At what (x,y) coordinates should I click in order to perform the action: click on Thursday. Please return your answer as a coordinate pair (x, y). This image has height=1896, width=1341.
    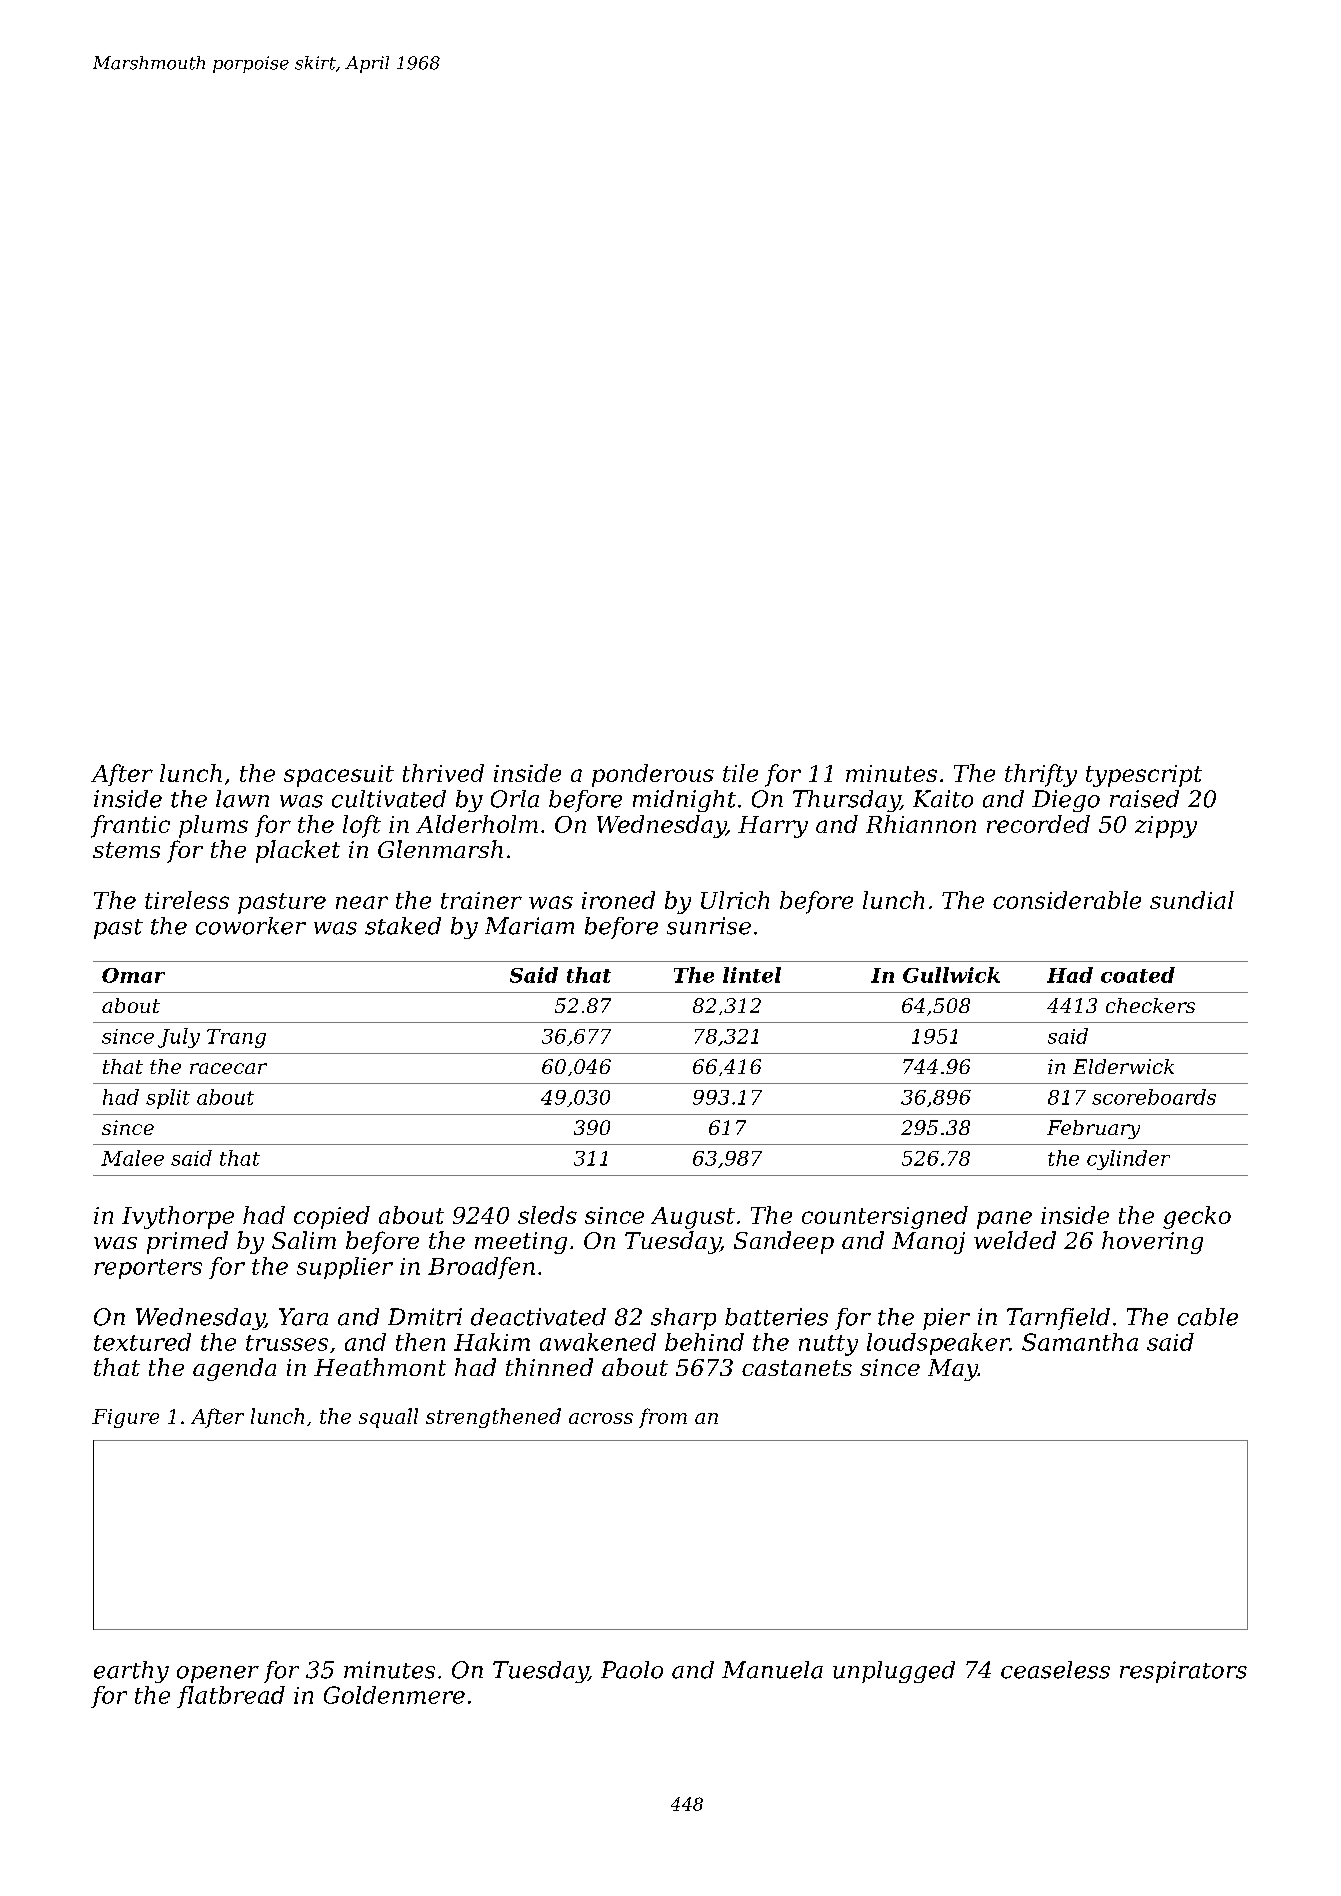
    Looking at the image, I should click on (846, 801).
